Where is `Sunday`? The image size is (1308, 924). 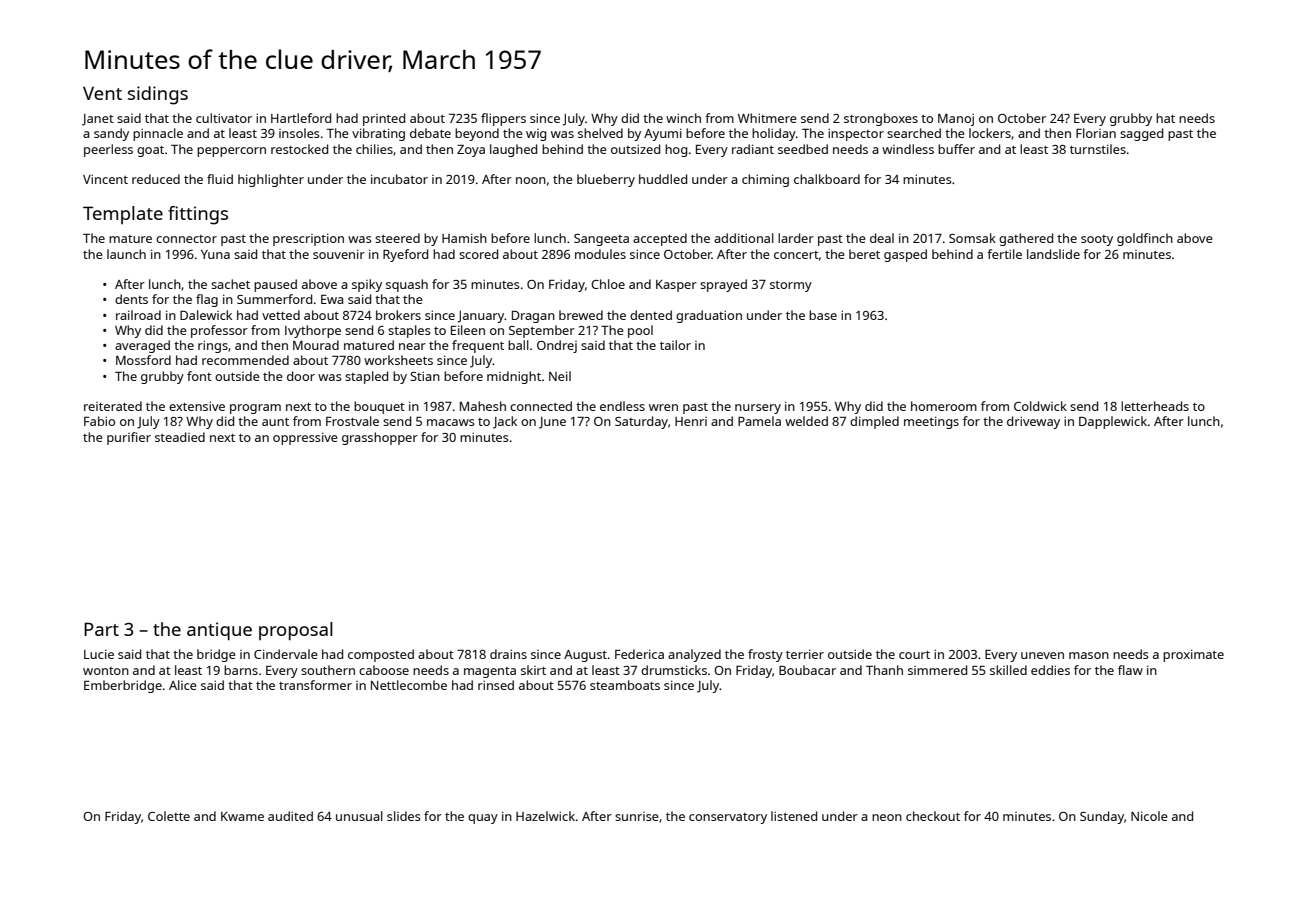 Sunday is located at coordinates (1102, 817).
